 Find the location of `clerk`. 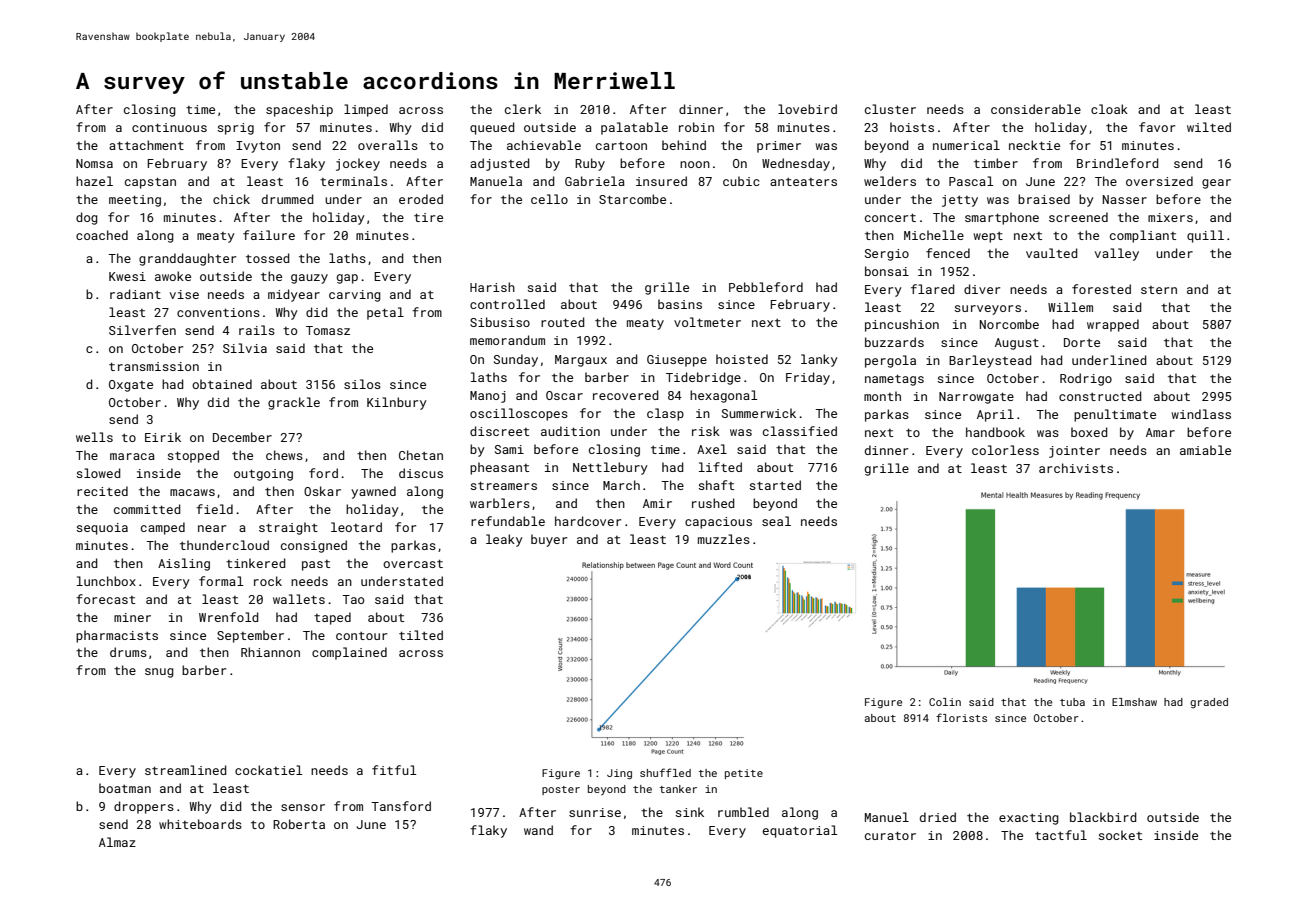

clerk is located at coordinates (523, 109).
